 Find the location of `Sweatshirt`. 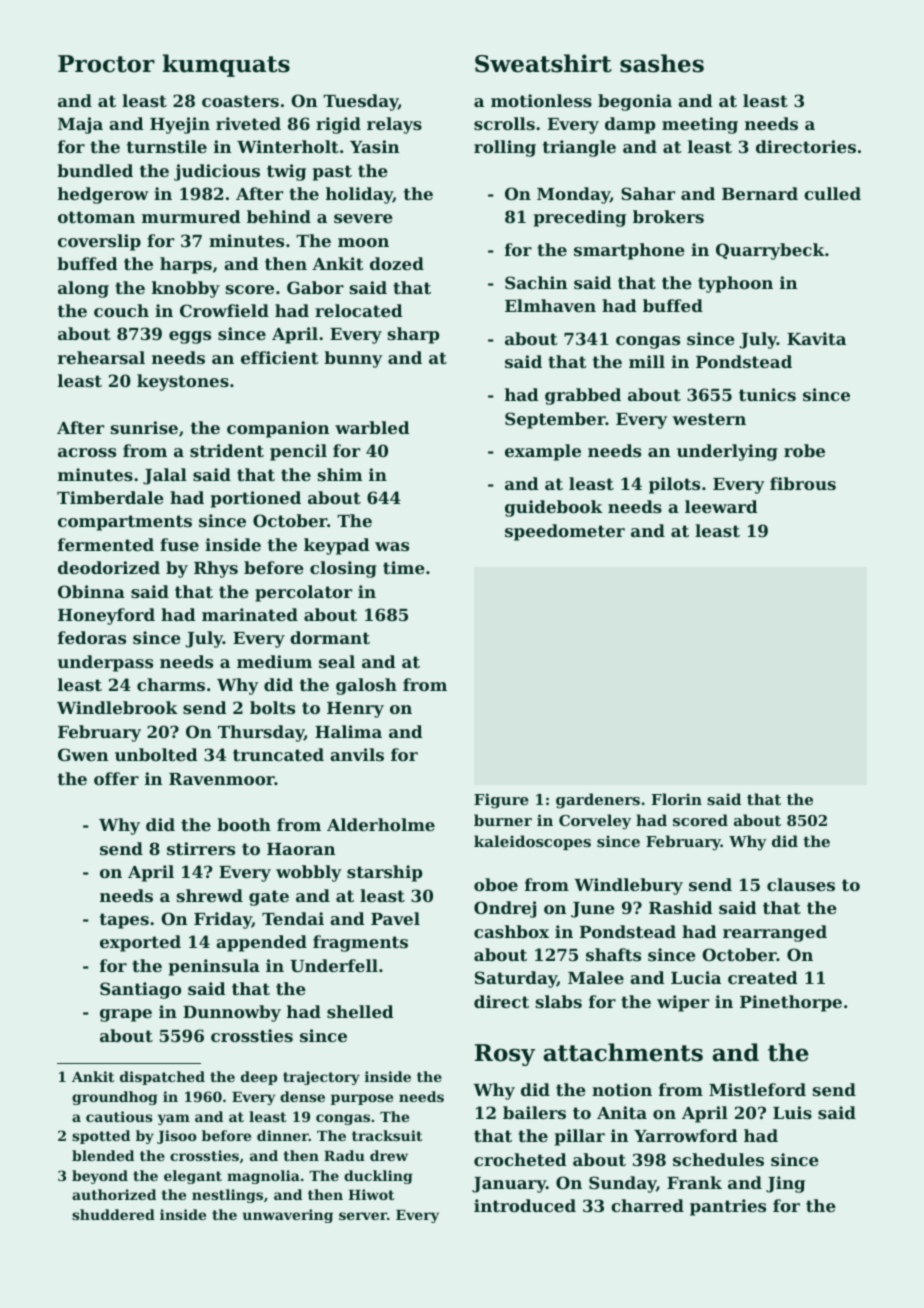

Sweatshirt is located at coordinates (543, 63).
